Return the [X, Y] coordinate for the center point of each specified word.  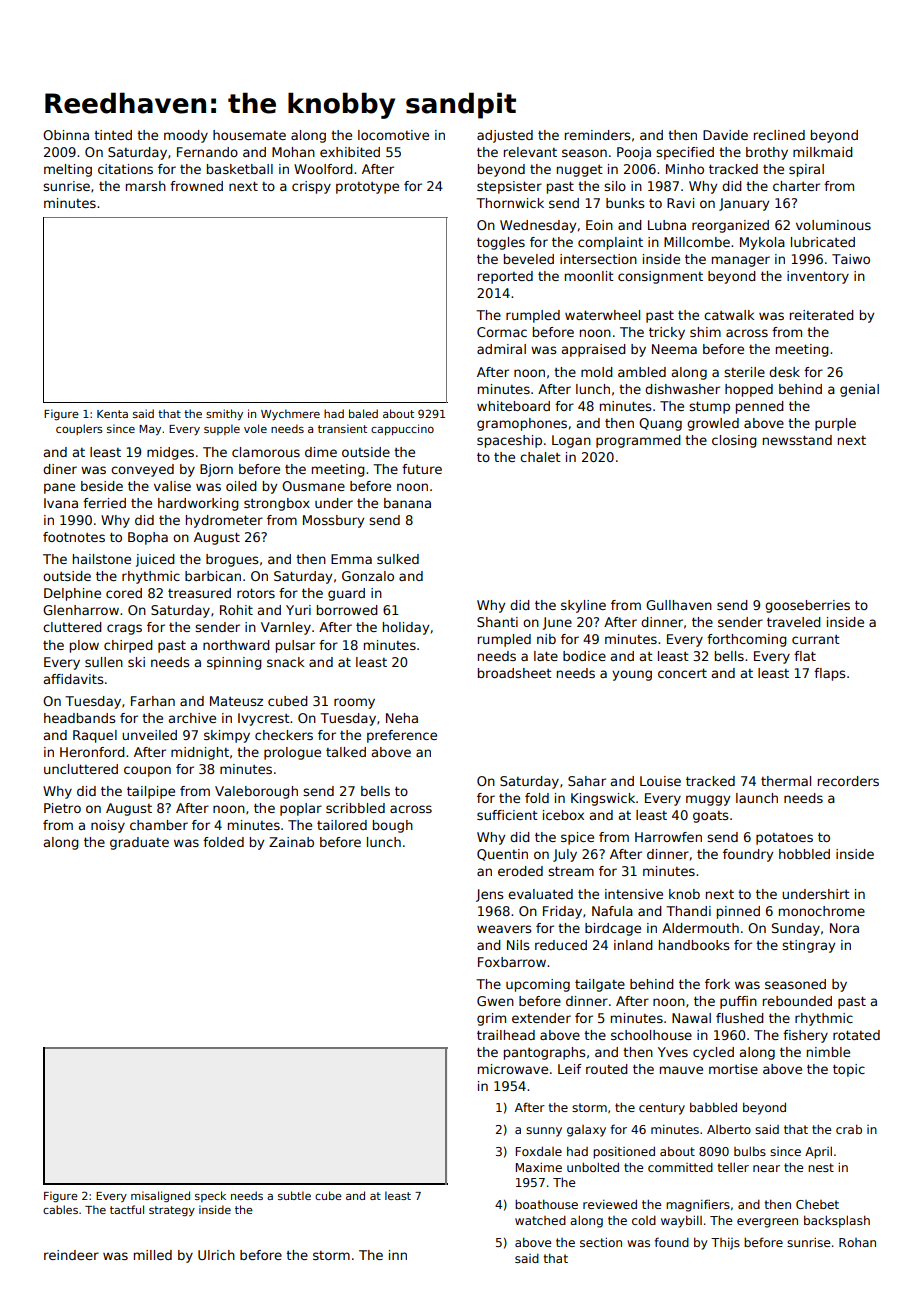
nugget [580, 171]
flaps [829, 674]
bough [393, 826]
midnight [200, 753]
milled [153, 1255]
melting [68, 170]
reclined [779, 135]
